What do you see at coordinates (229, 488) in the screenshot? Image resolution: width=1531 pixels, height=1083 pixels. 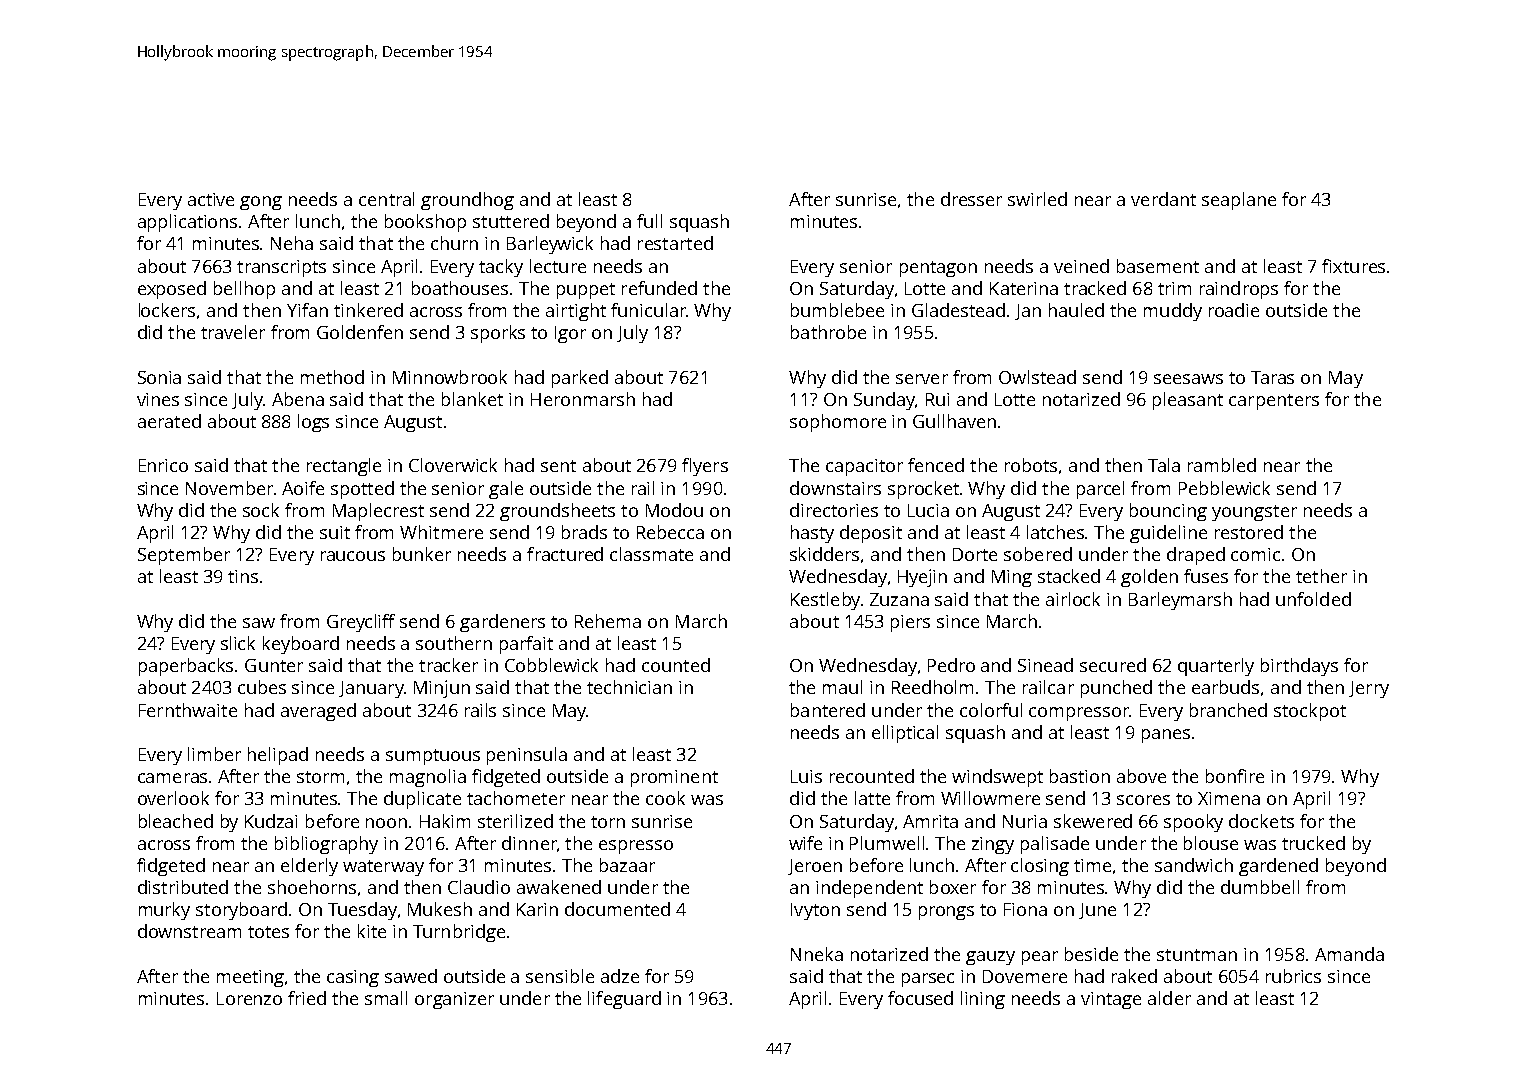 I see `November` at bounding box center [229, 488].
